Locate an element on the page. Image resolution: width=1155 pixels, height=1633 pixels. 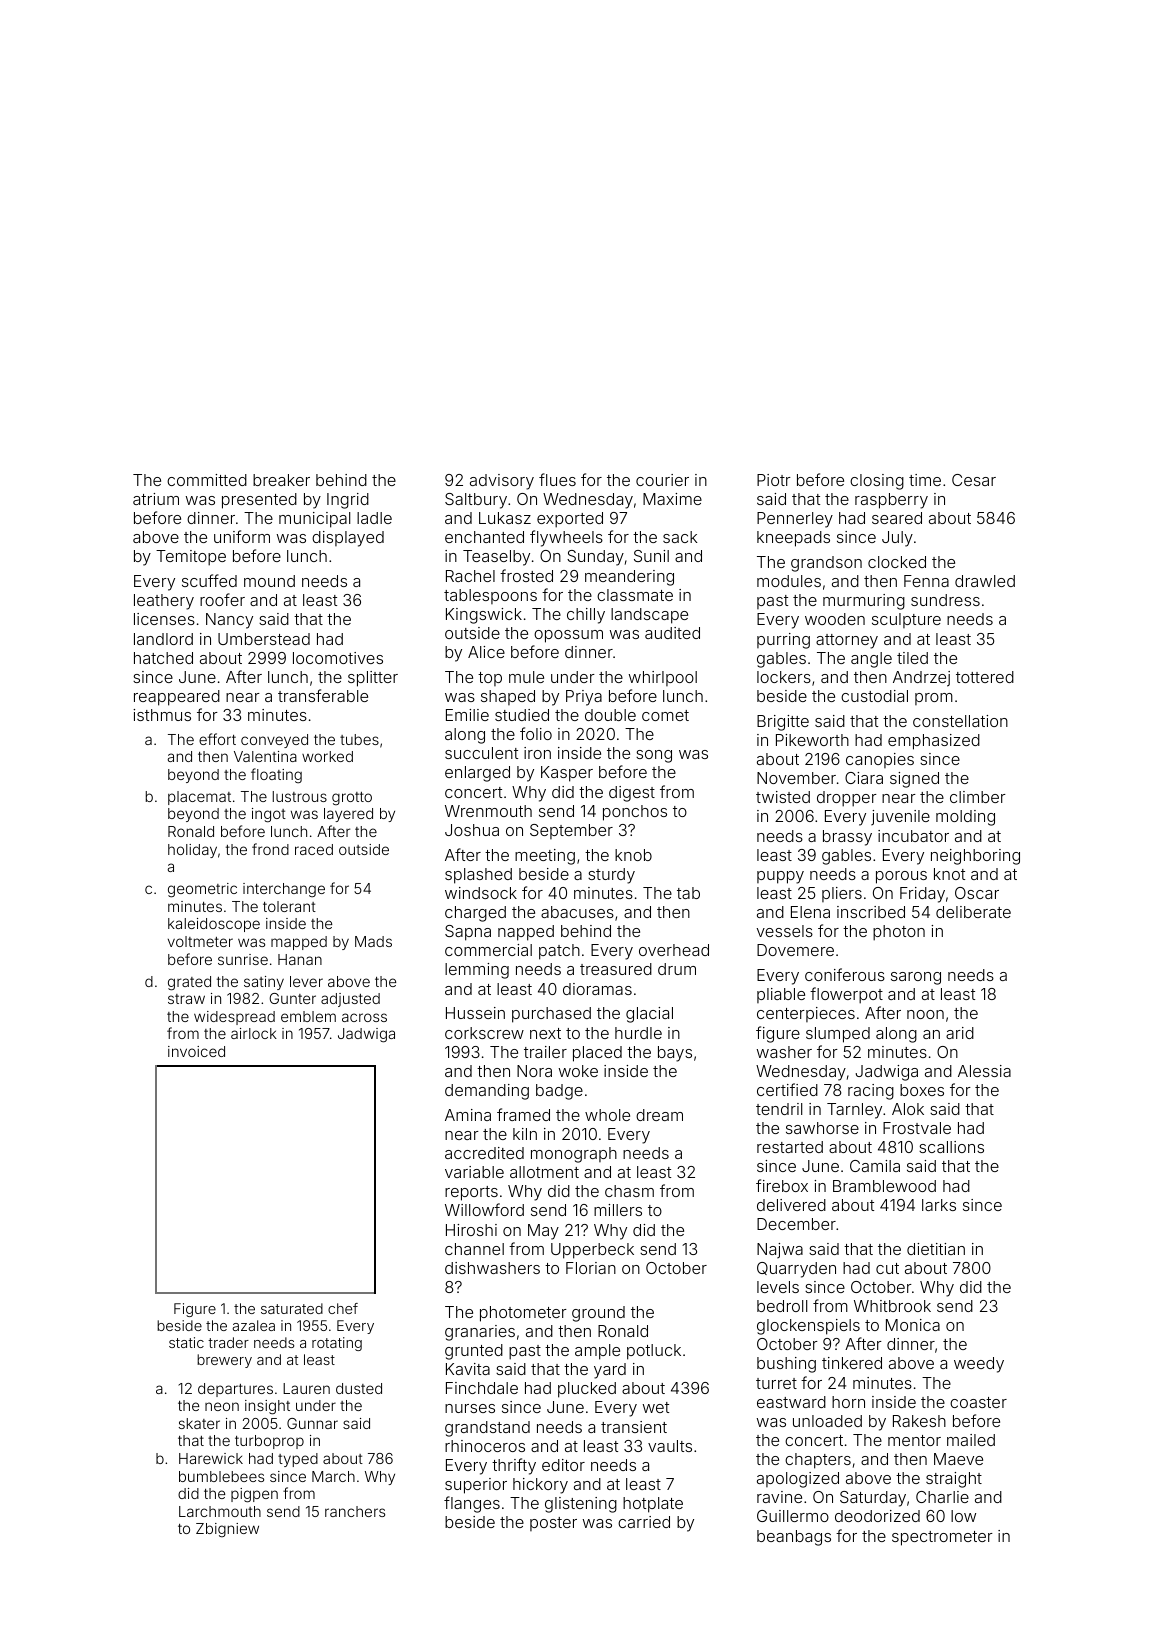
committed is located at coordinates (207, 480).
